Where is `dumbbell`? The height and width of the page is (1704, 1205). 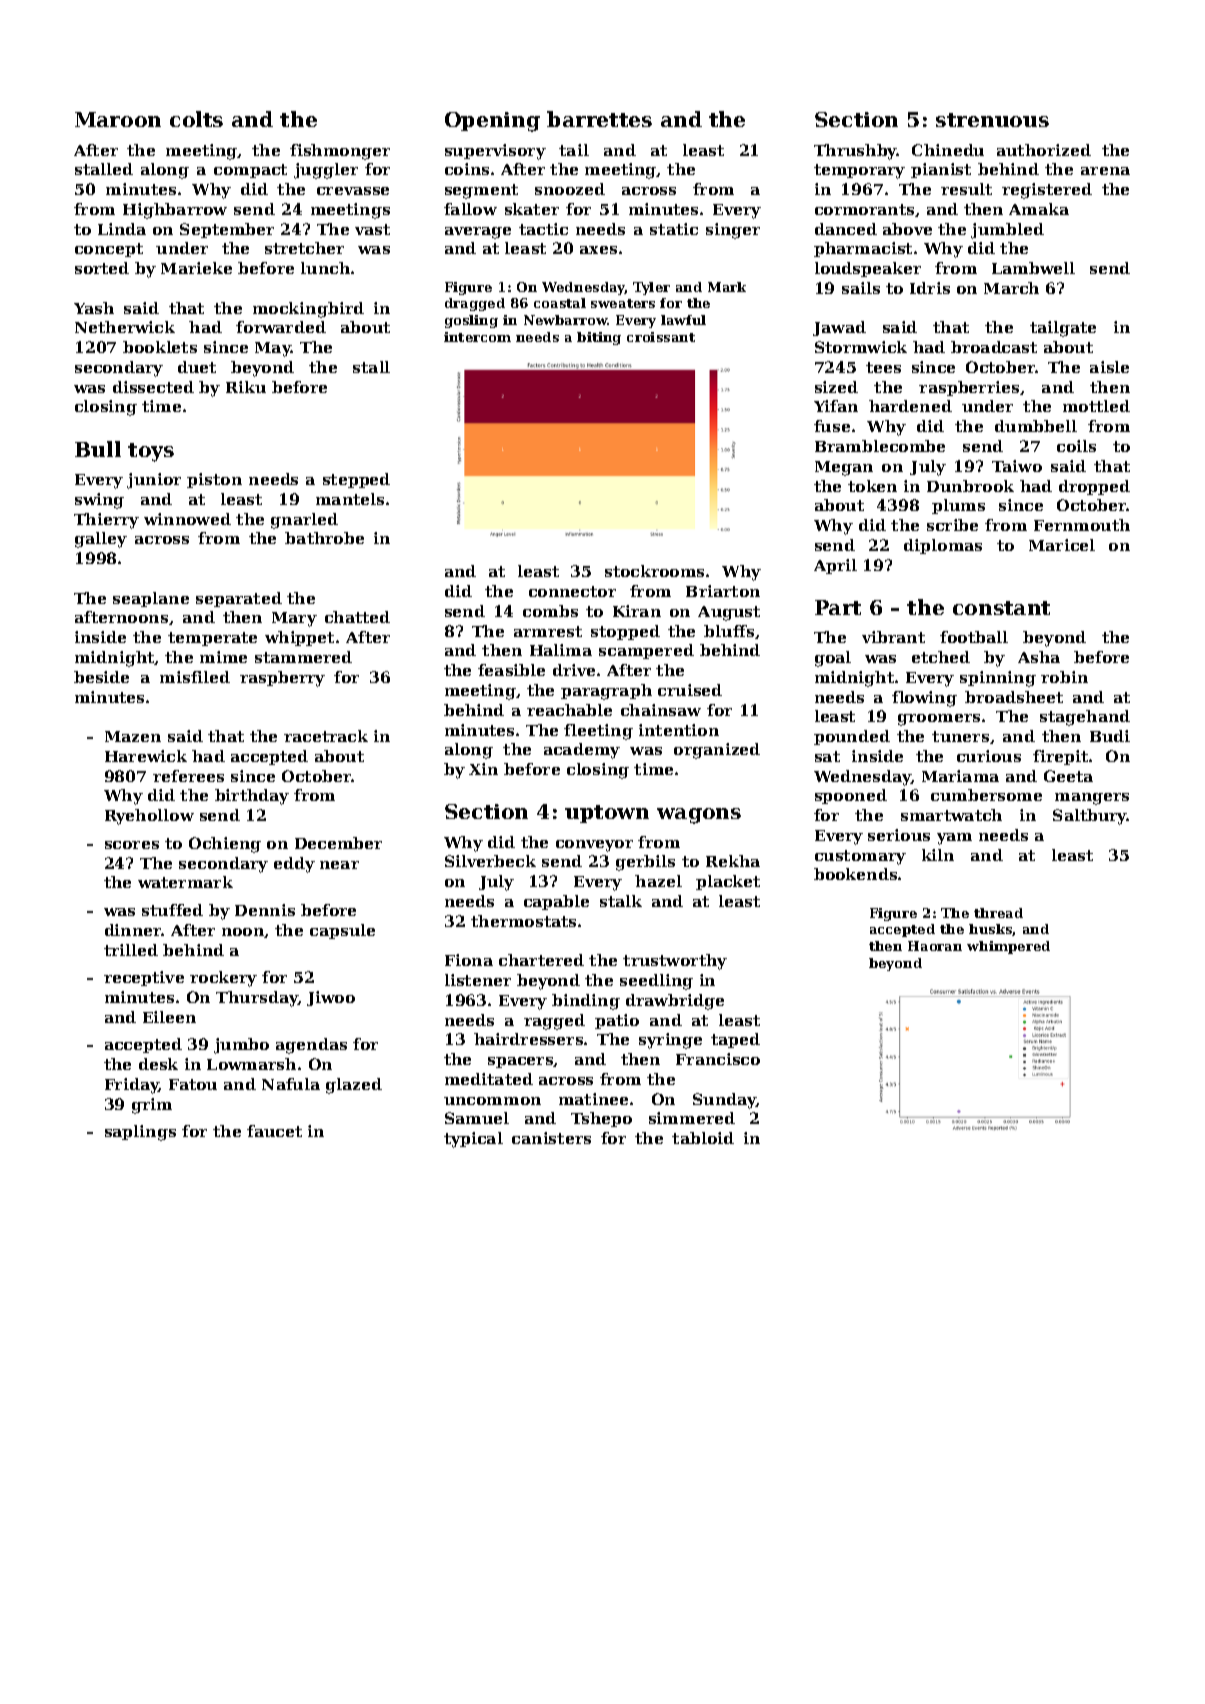
dumbbell is located at coordinates (1036, 426).
